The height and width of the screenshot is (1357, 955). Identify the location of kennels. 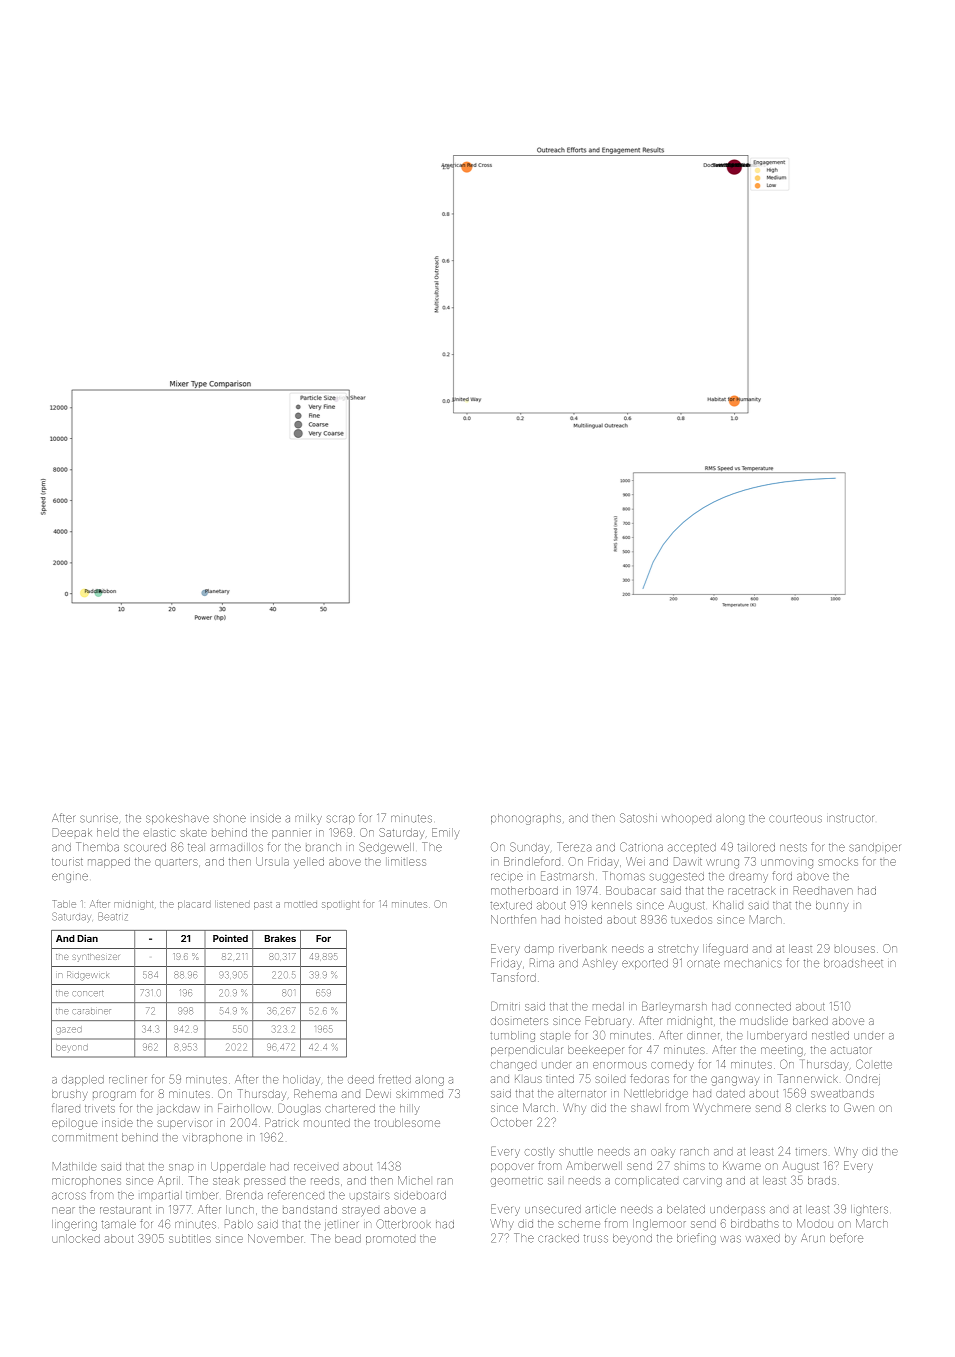
(612, 905).
